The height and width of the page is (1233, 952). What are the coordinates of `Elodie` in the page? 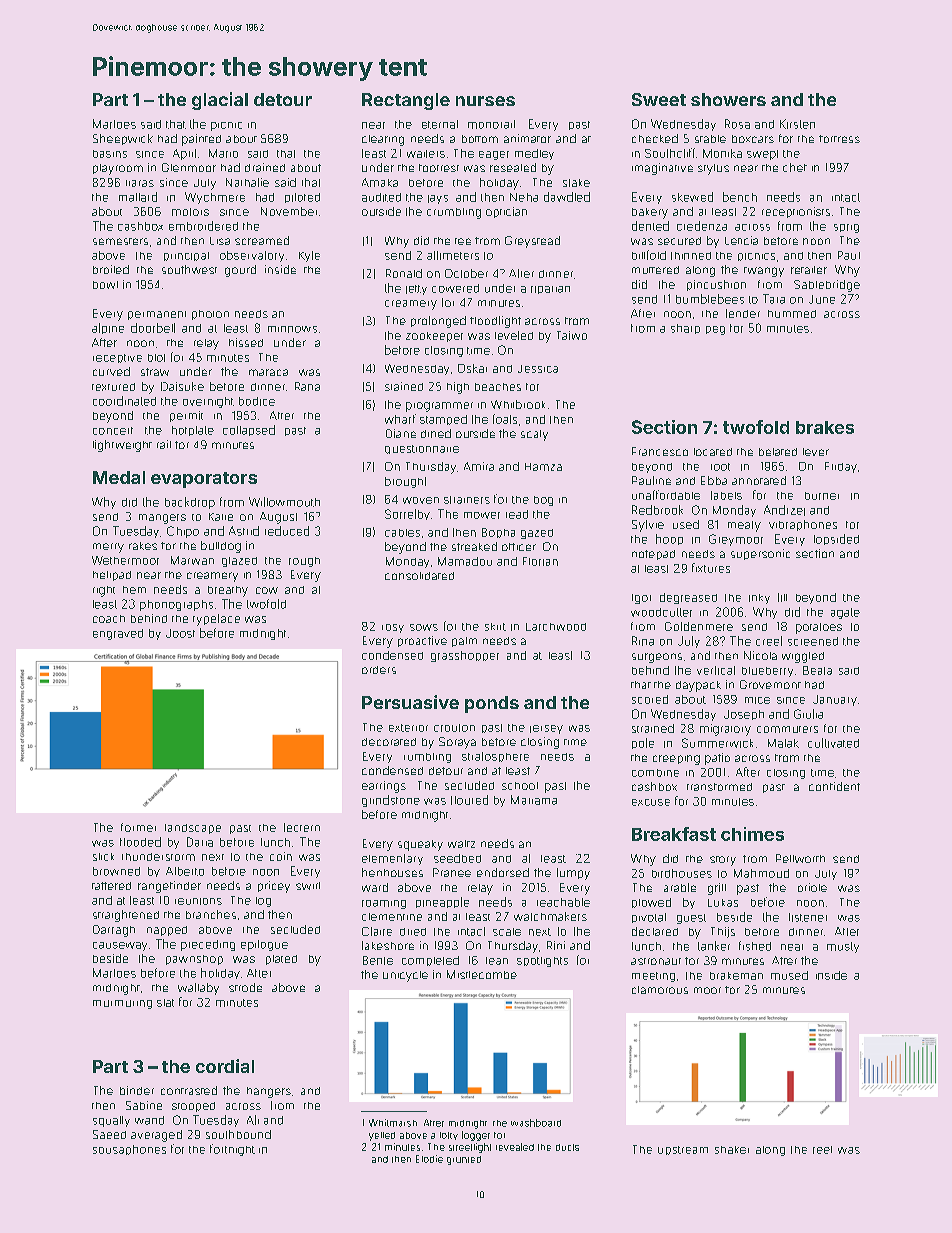 It's located at (429, 1159).
